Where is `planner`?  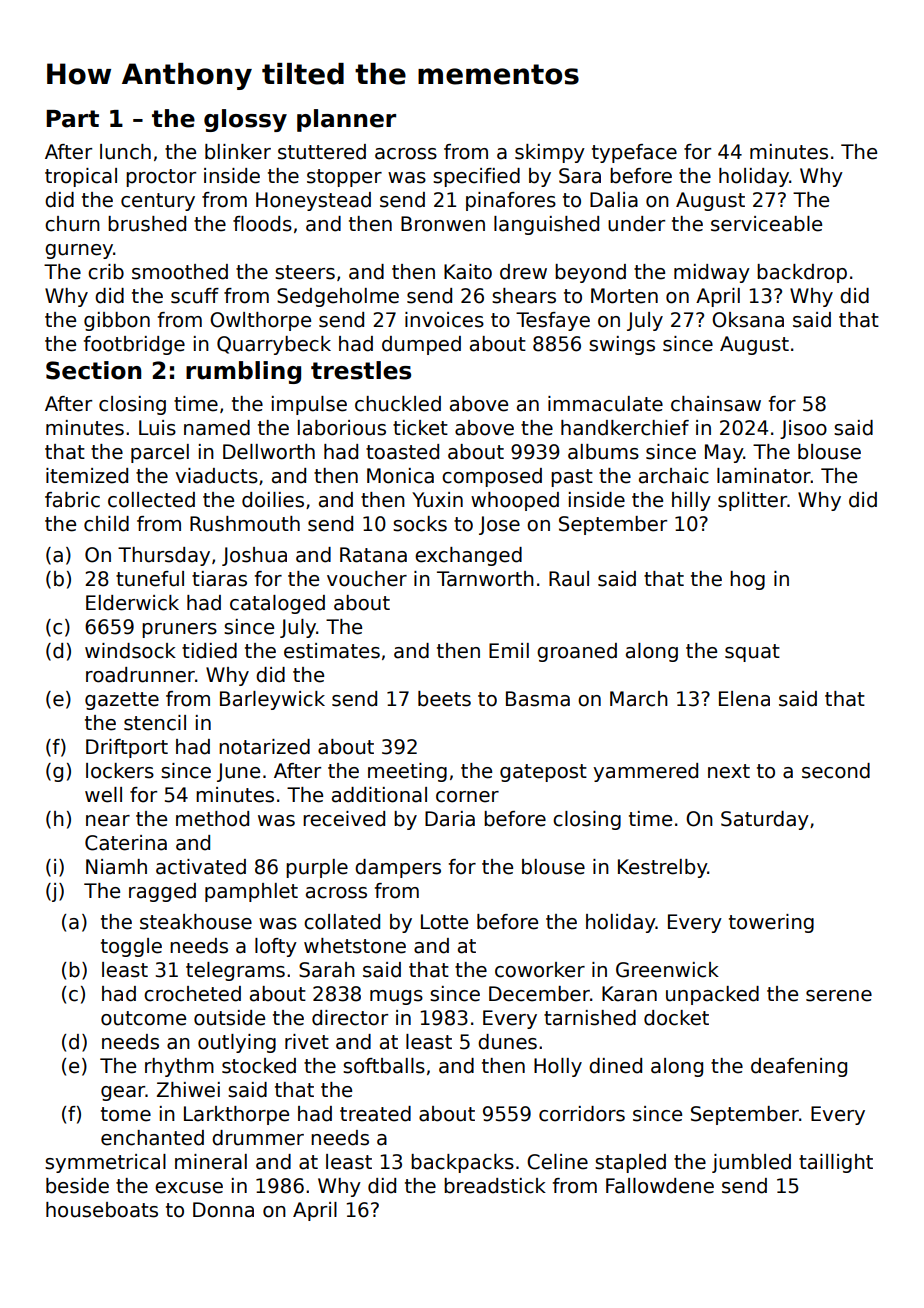 planner is located at coordinates (346, 120).
